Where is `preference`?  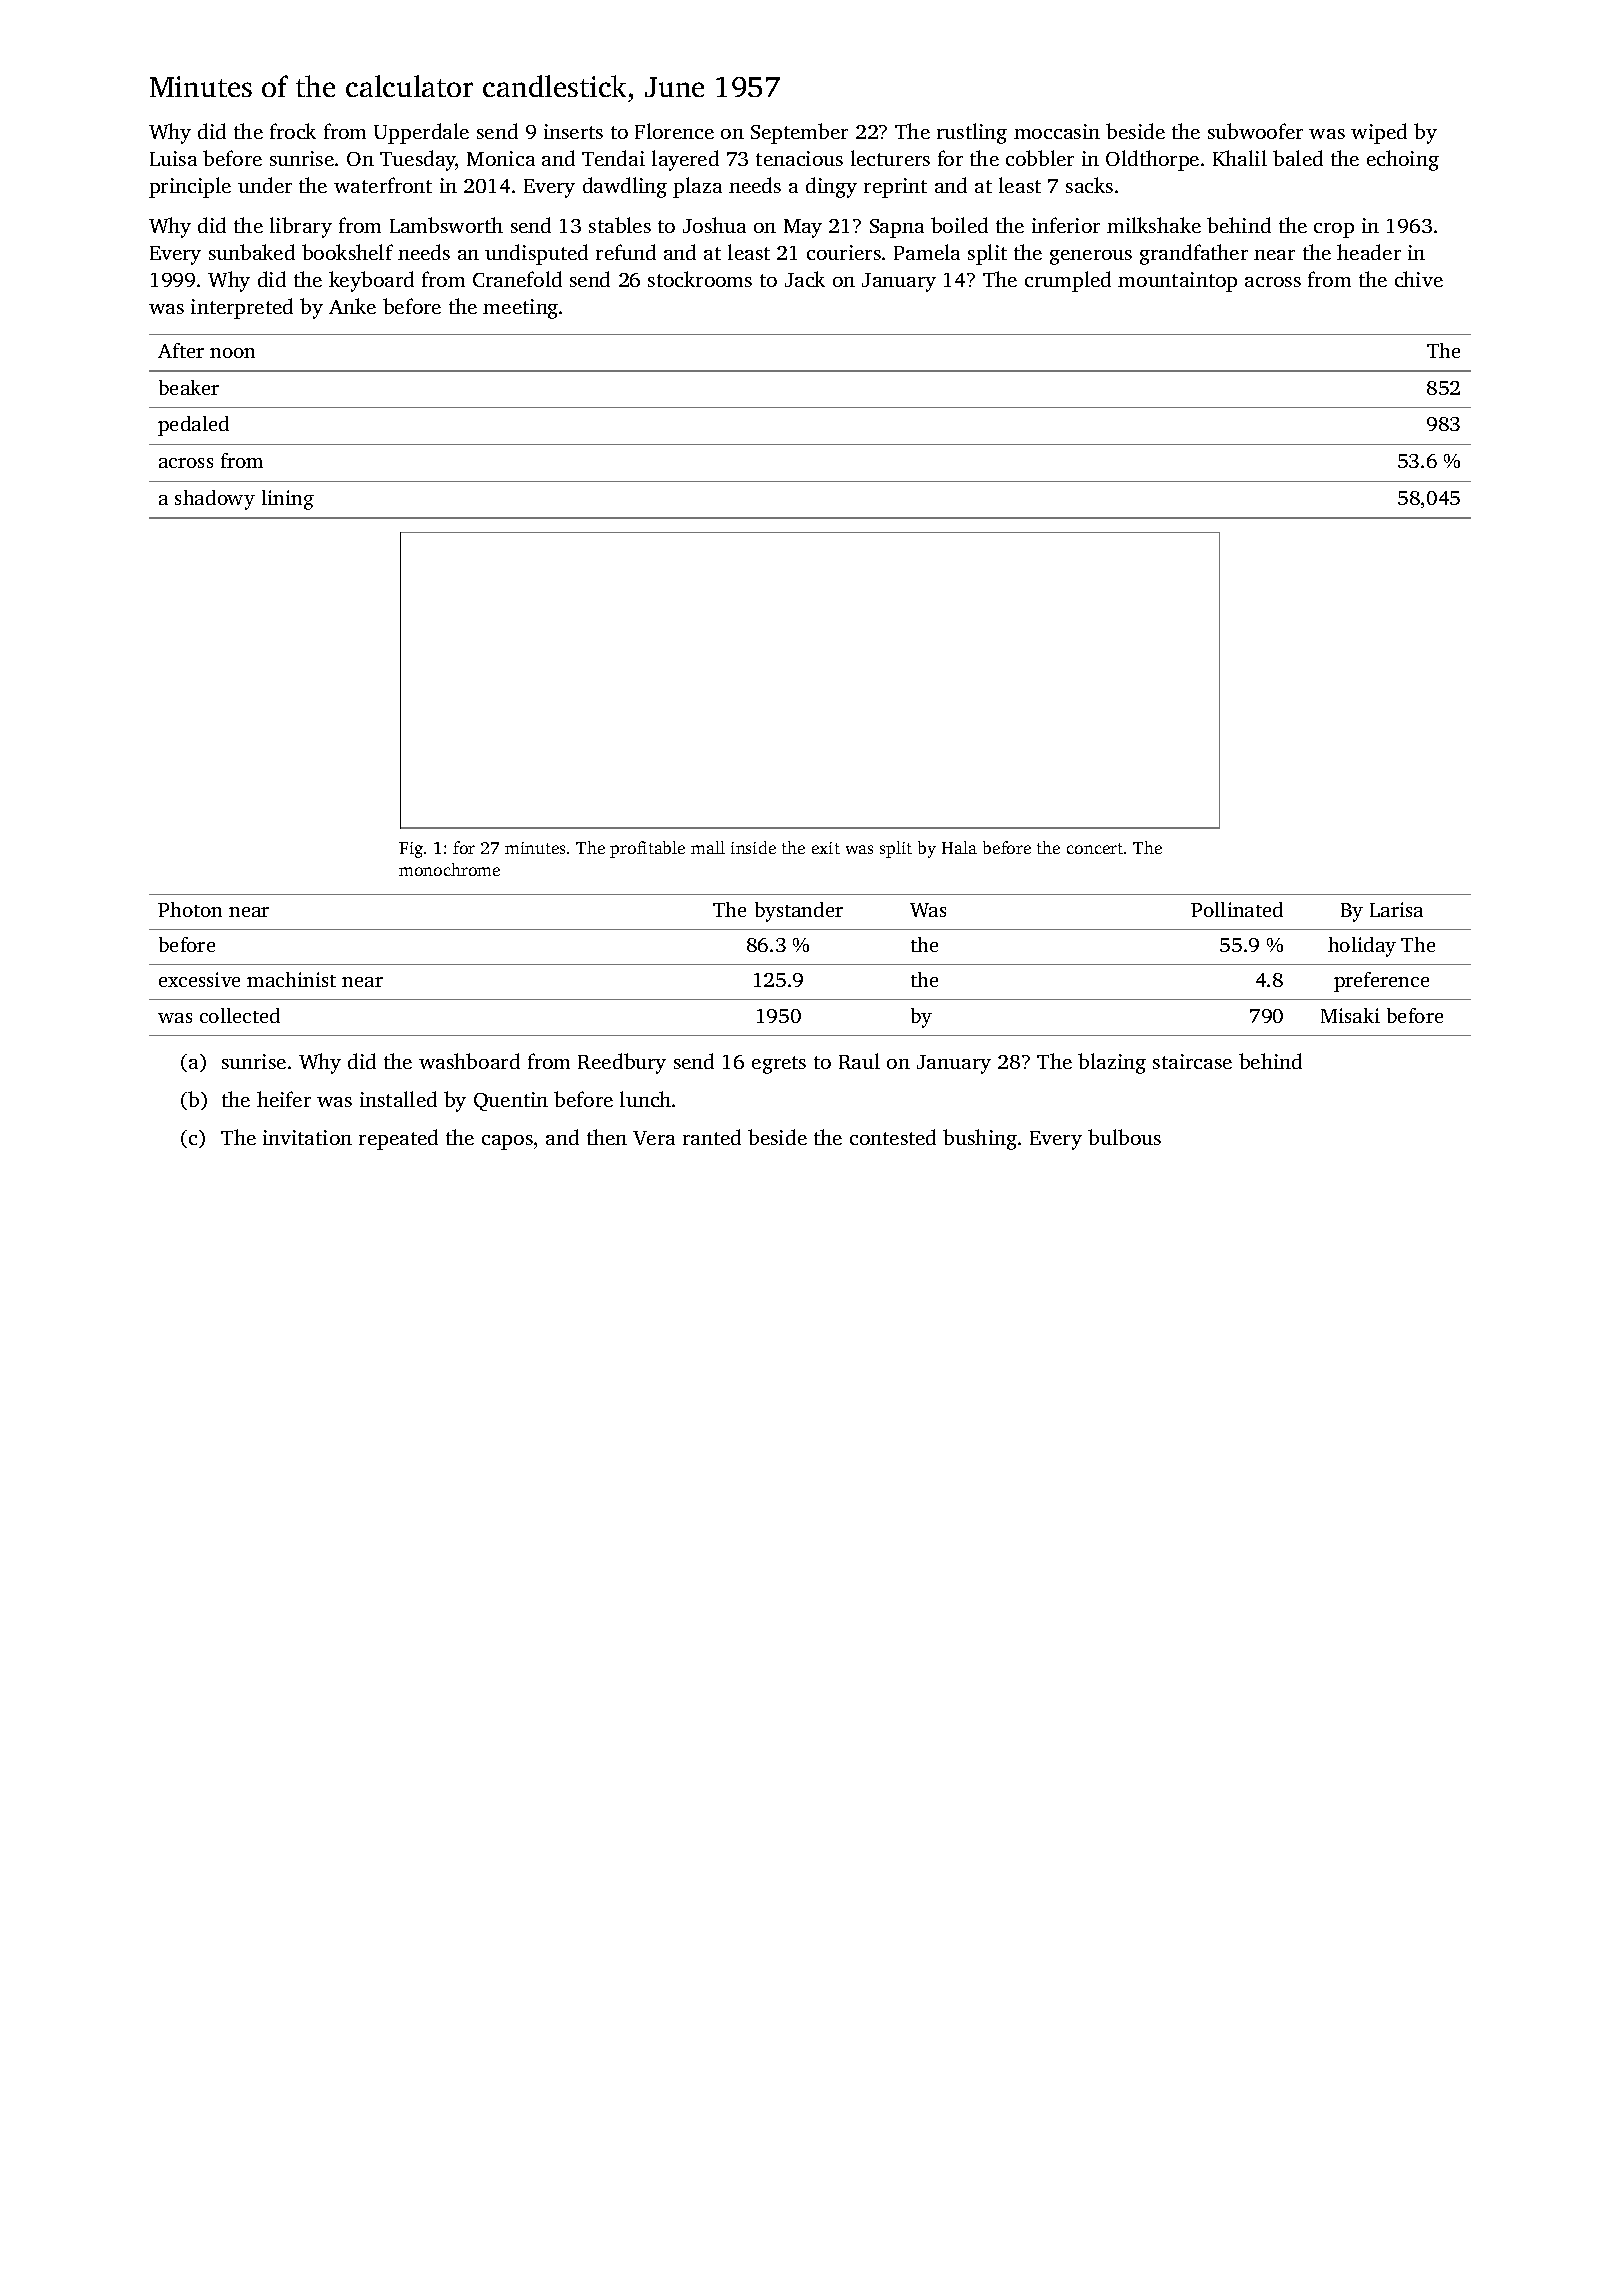
preference is located at coordinates (1381, 982).
